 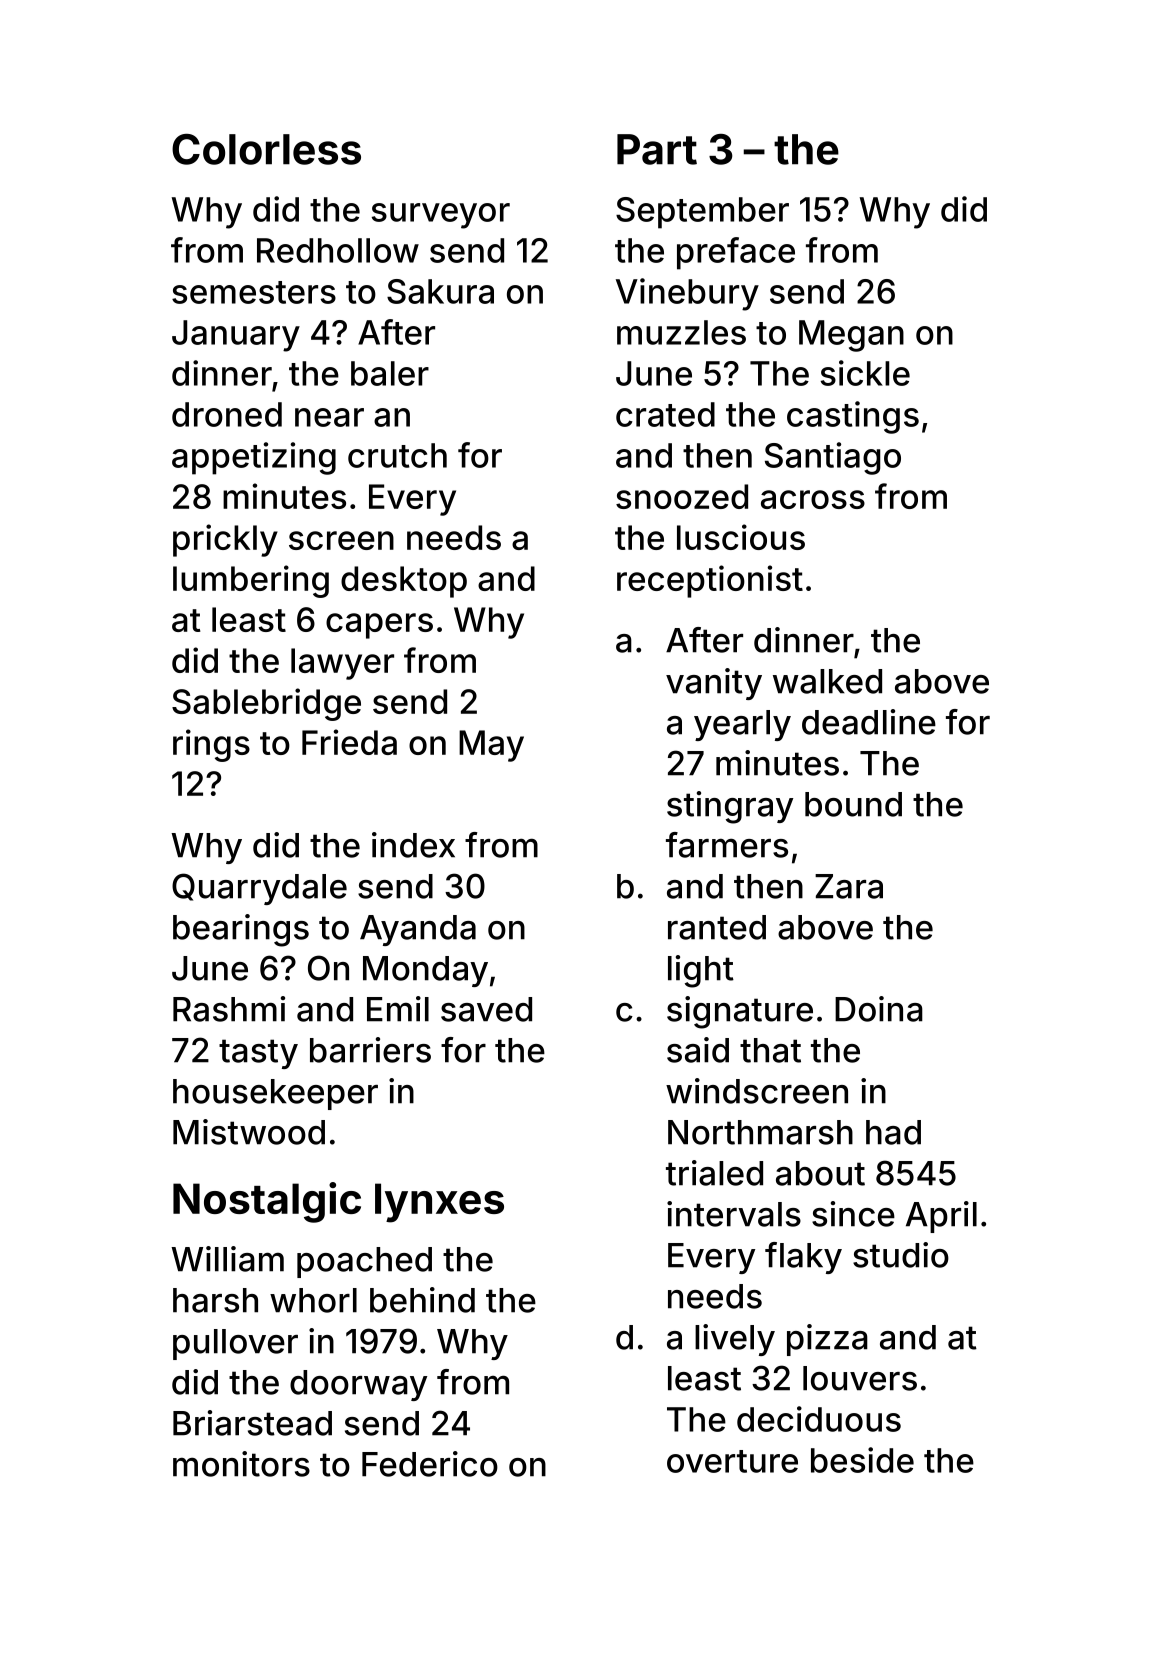 What do you see at coordinates (702, 213) in the image?
I see `September` at bounding box center [702, 213].
